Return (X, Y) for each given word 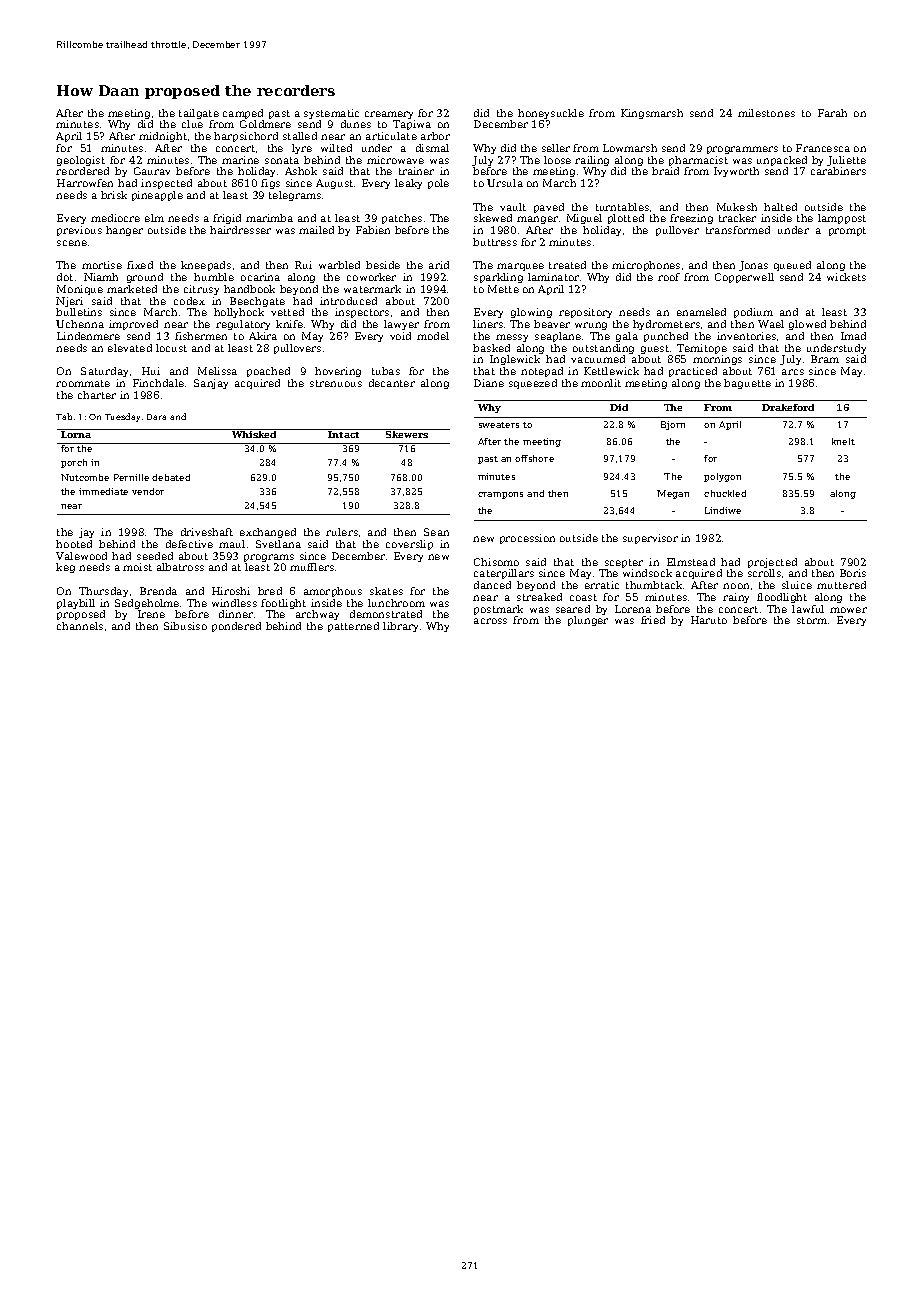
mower (848, 610)
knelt (843, 441)
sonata (282, 160)
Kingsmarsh (652, 114)
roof (669, 277)
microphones (646, 266)
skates (386, 591)
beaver (552, 324)
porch (74, 463)
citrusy (201, 290)
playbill (76, 604)
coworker (371, 277)
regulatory (243, 325)
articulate (391, 136)
